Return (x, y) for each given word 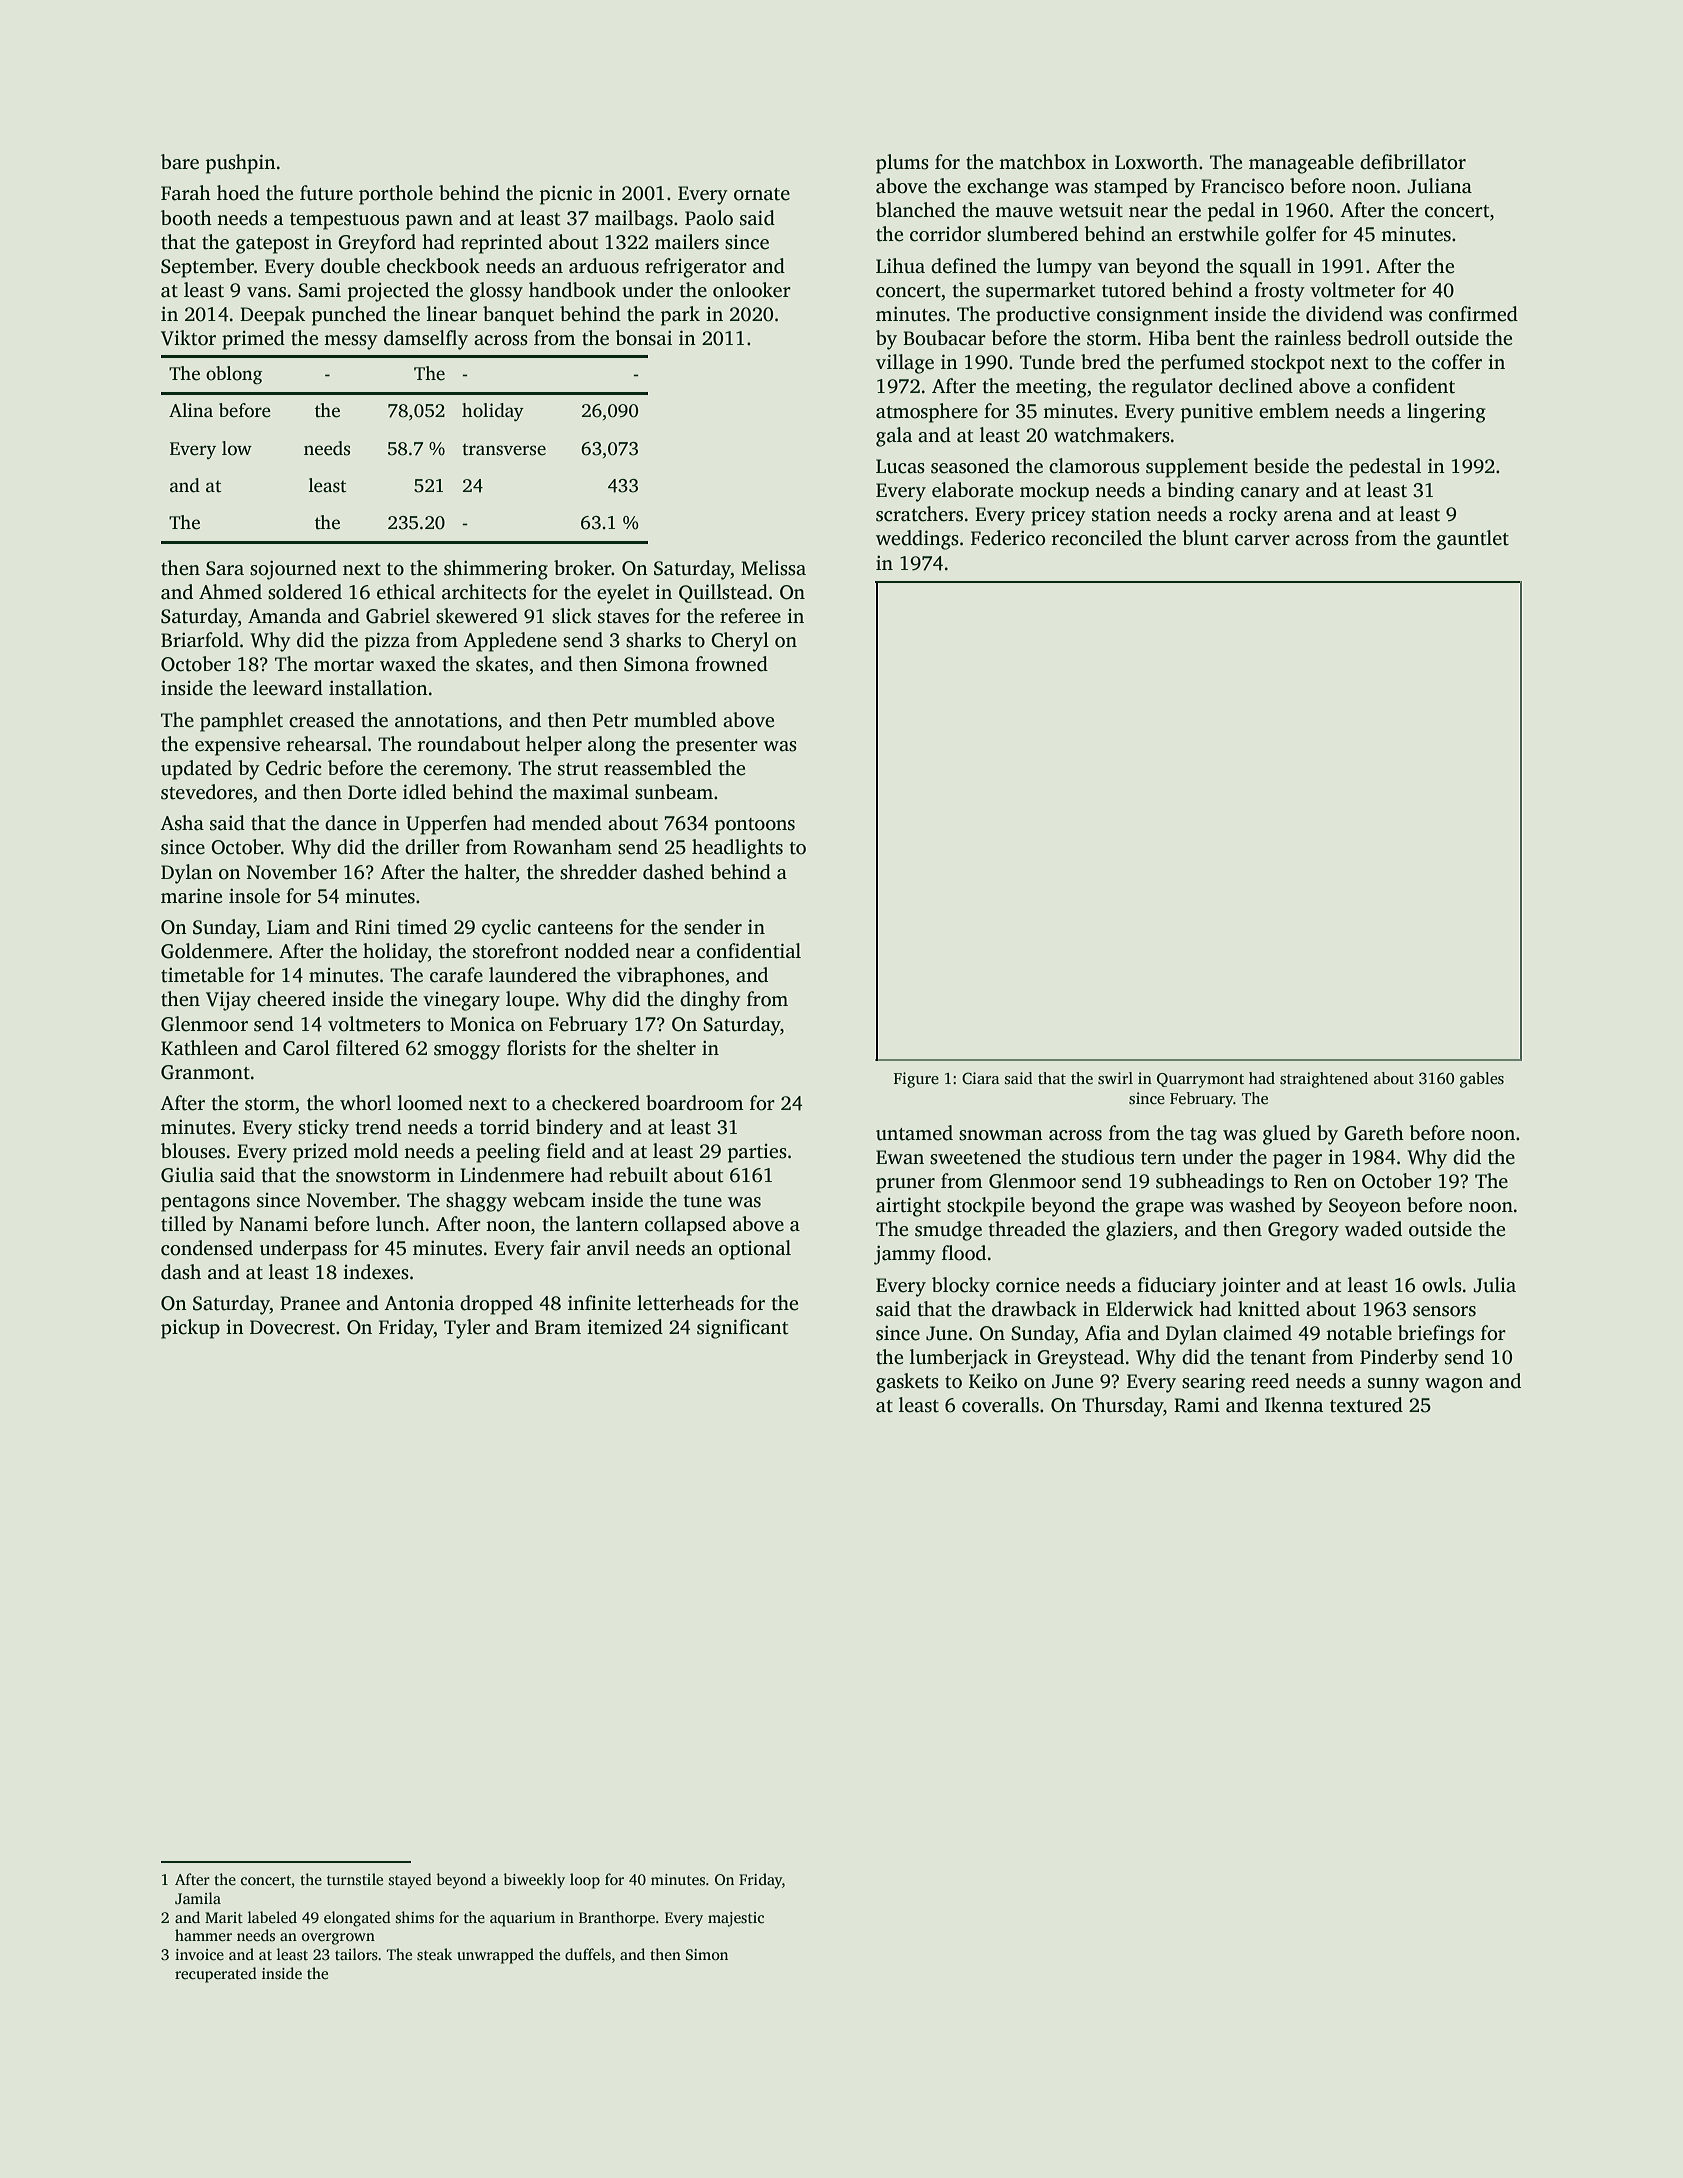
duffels (588, 1954)
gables (1482, 1080)
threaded (1027, 1229)
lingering (1446, 413)
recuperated (216, 1975)
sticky (323, 1129)
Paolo (709, 218)
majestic (736, 1919)
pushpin (241, 164)
